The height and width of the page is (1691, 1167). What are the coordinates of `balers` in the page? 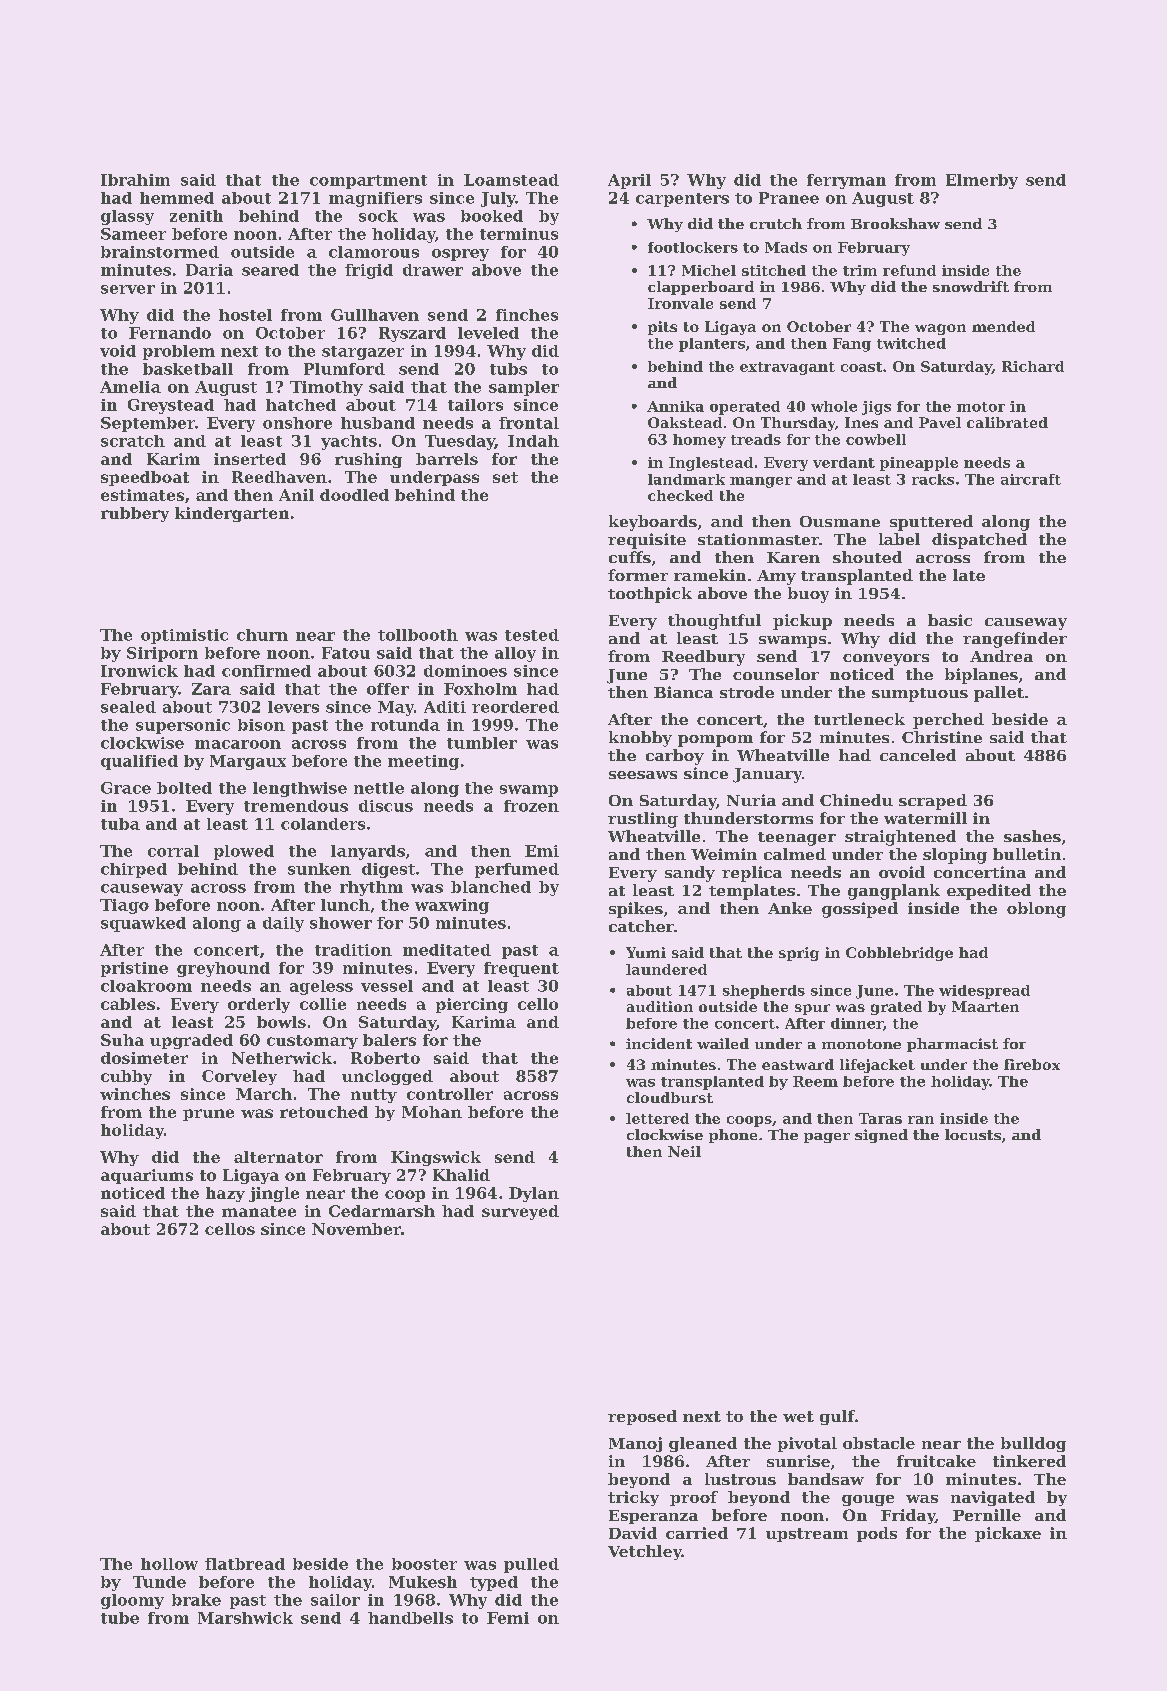 It's located at (389, 1040).
